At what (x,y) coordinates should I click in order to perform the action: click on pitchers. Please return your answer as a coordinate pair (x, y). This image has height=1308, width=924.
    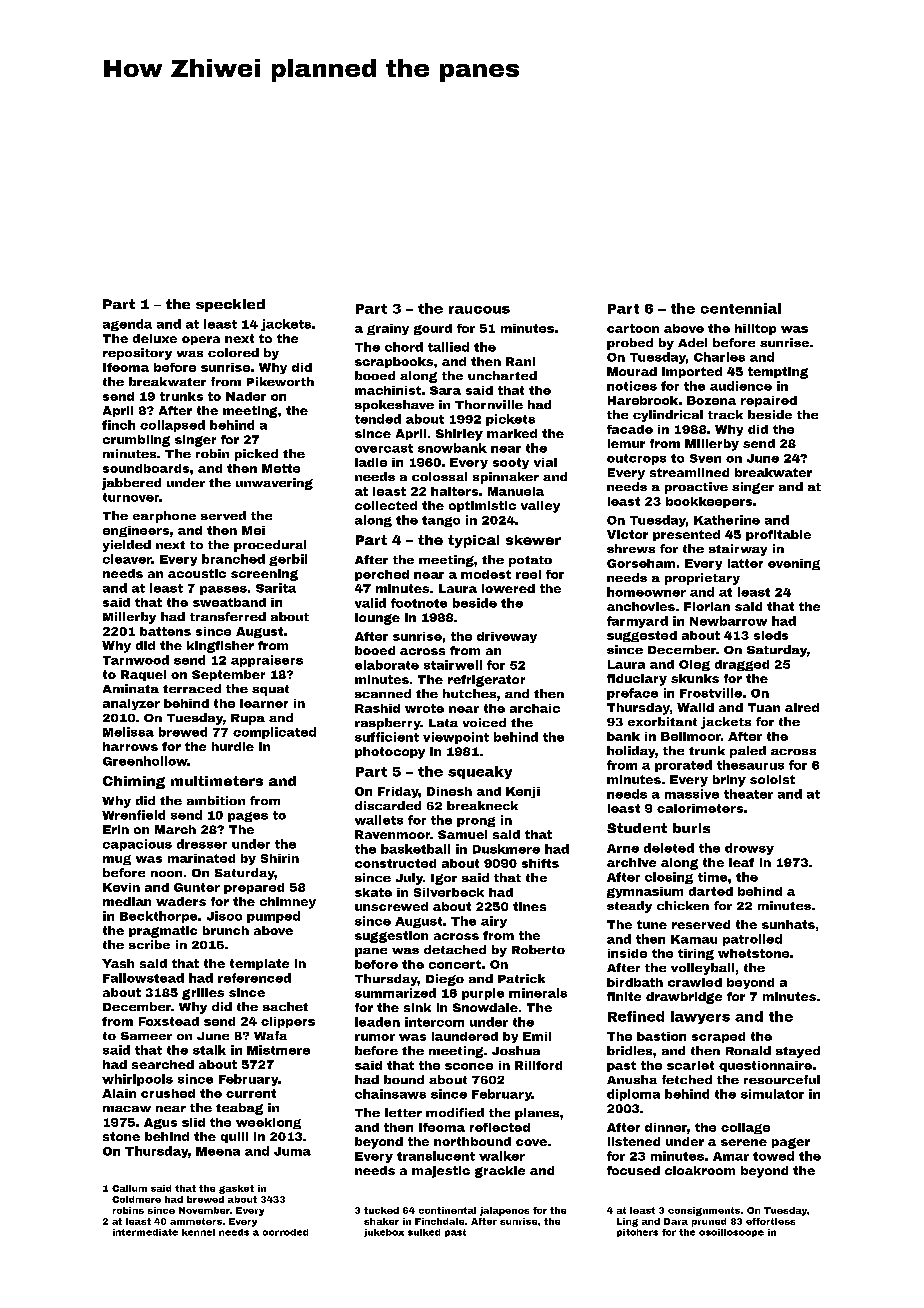
    Looking at the image, I should click on (637, 1233).
